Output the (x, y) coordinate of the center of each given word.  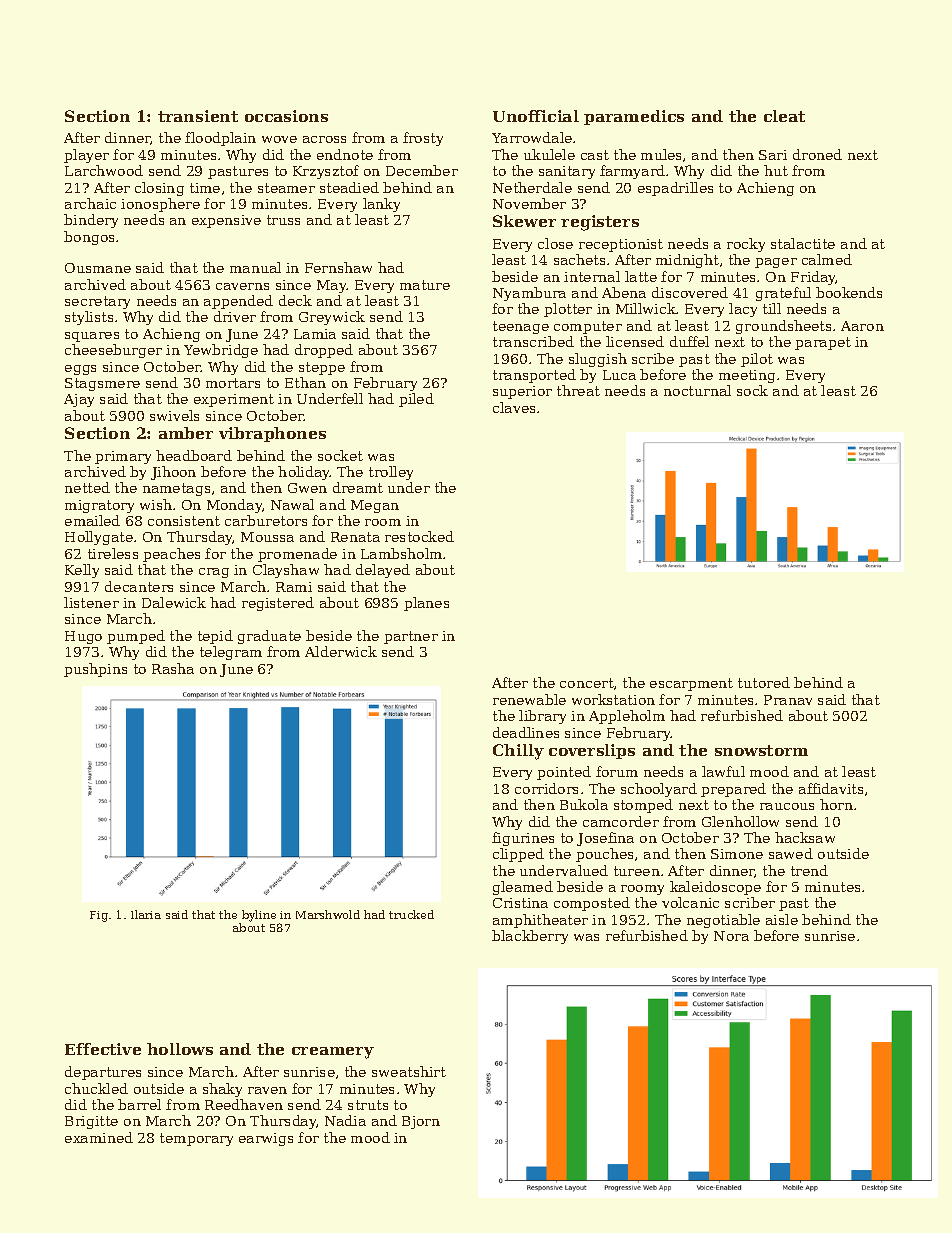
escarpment (691, 684)
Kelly (82, 571)
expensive (226, 221)
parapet (823, 343)
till (772, 308)
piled (416, 400)
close (555, 243)
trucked (411, 914)
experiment (234, 400)
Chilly (518, 752)
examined (99, 1137)
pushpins (95, 670)
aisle (782, 919)
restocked (419, 536)
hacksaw (805, 837)
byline (259, 916)
